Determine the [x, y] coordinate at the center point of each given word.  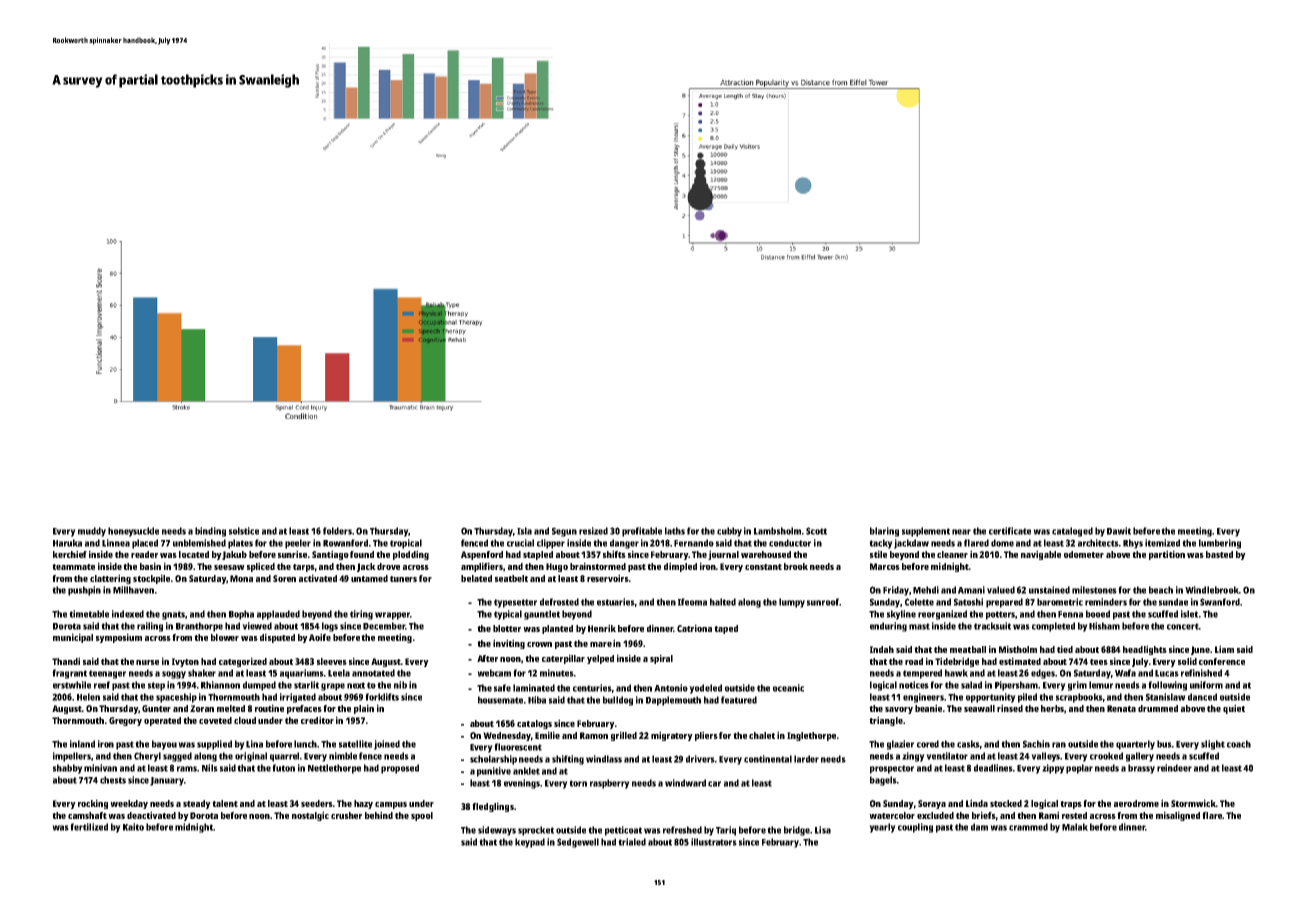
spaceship [176, 698]
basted [1219, 554]
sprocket [536, 831]
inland [82, 744]
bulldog [618, 701]
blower [225, 637]
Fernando [694, 543]
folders [337, 531]
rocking [93, 804]
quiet [1234, 709]
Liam [1224, 649]
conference [1222, 661]
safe [502, 688]
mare [601, 644]
